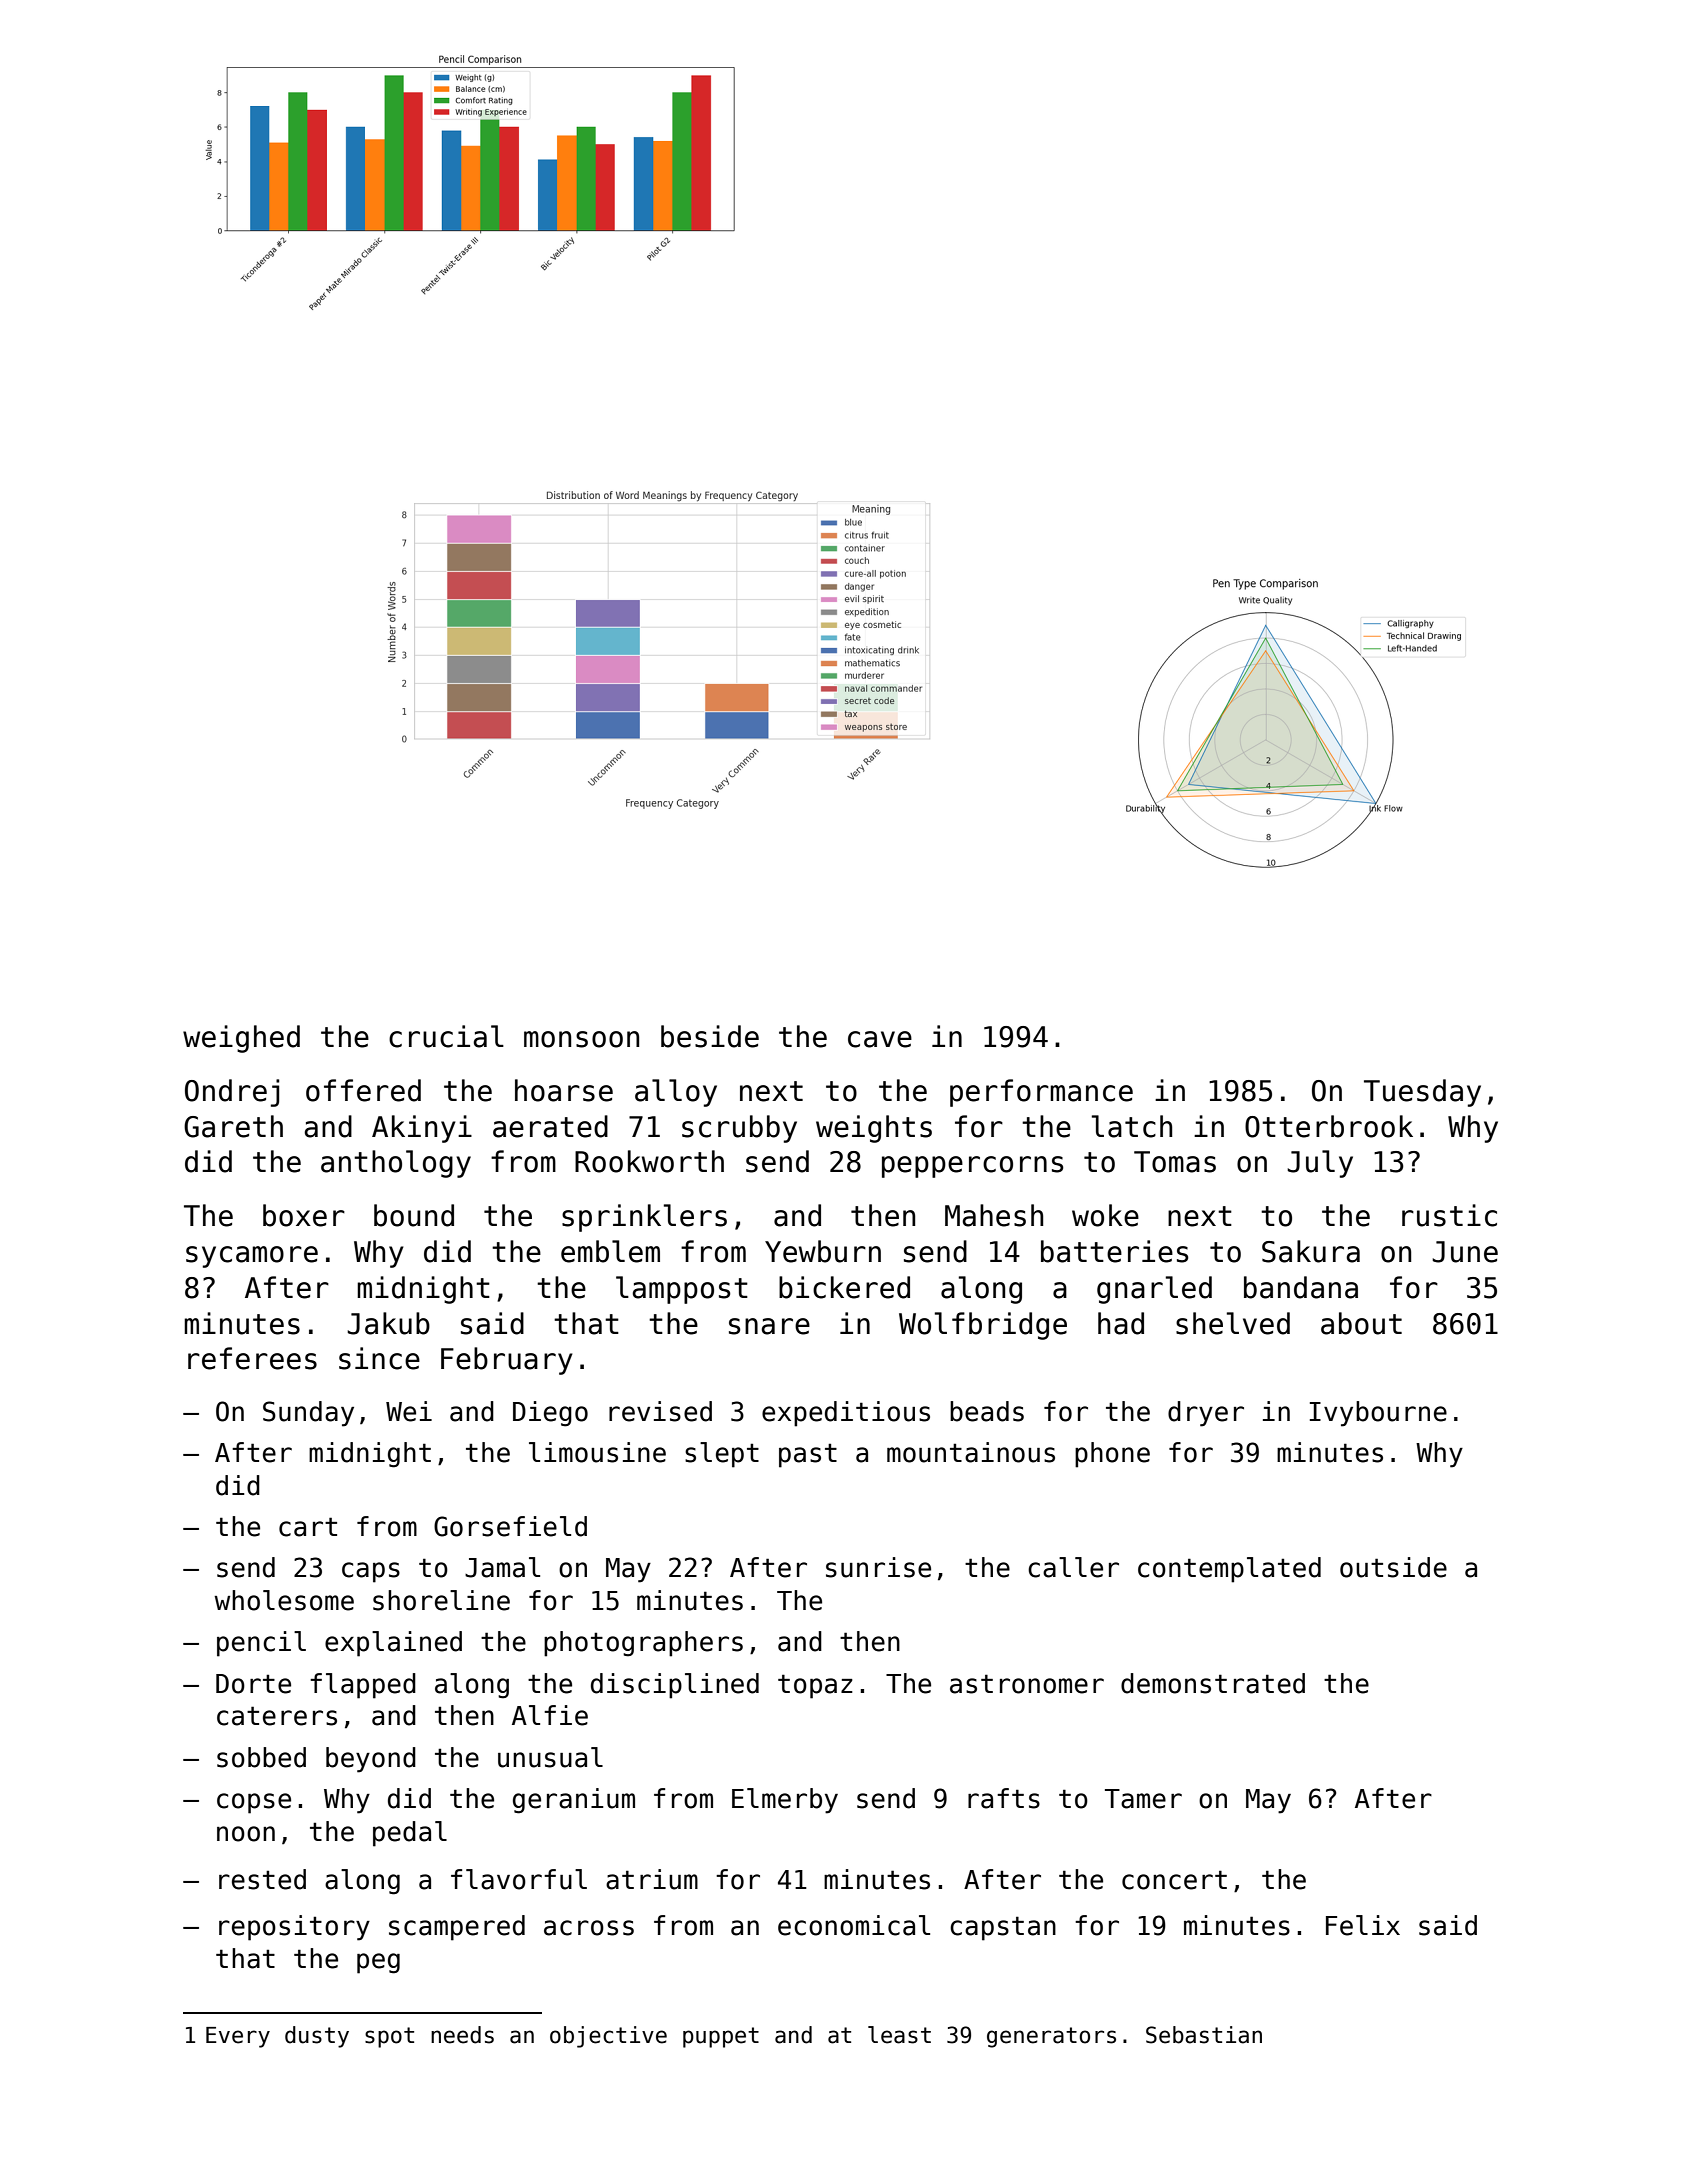 The width and height of the screenshot is (1683, 2178). What do you see at coordinates (823, 1251) in the screenshot?
I see `Yewburn` at bounding box center [823, 1251].
